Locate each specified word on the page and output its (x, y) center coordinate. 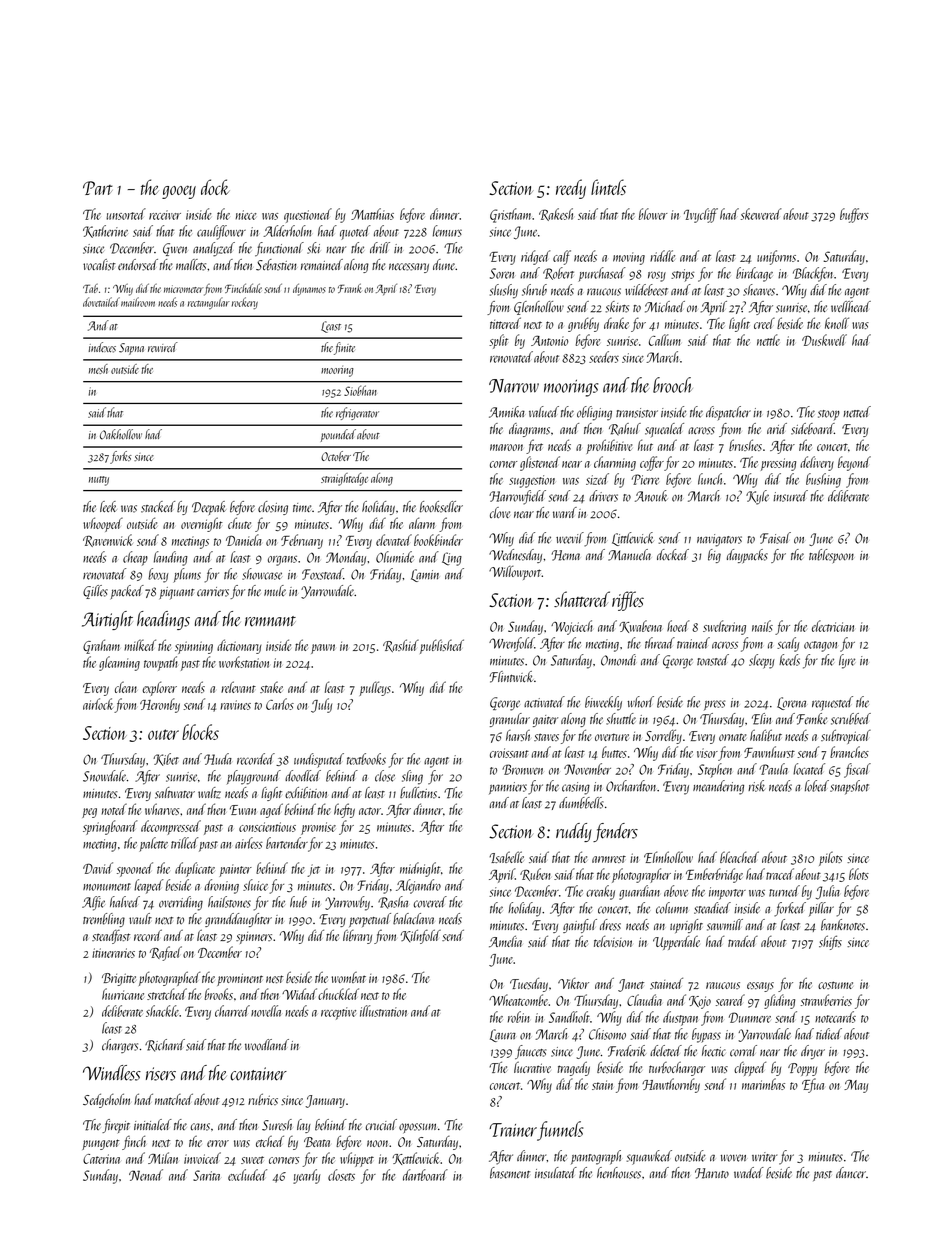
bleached (739, 857)
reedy (571, 189)
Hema (566, 555)
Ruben (535, 874)
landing (171, 558)
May (856, 1086)
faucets (530, 1052)
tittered (505, 323)
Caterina (101, 1159)
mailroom (138, 302)
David (98, 868)
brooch (673, 385)
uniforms (776, 257)
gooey (179, 192)
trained (693, 643)
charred (232, 1011)
